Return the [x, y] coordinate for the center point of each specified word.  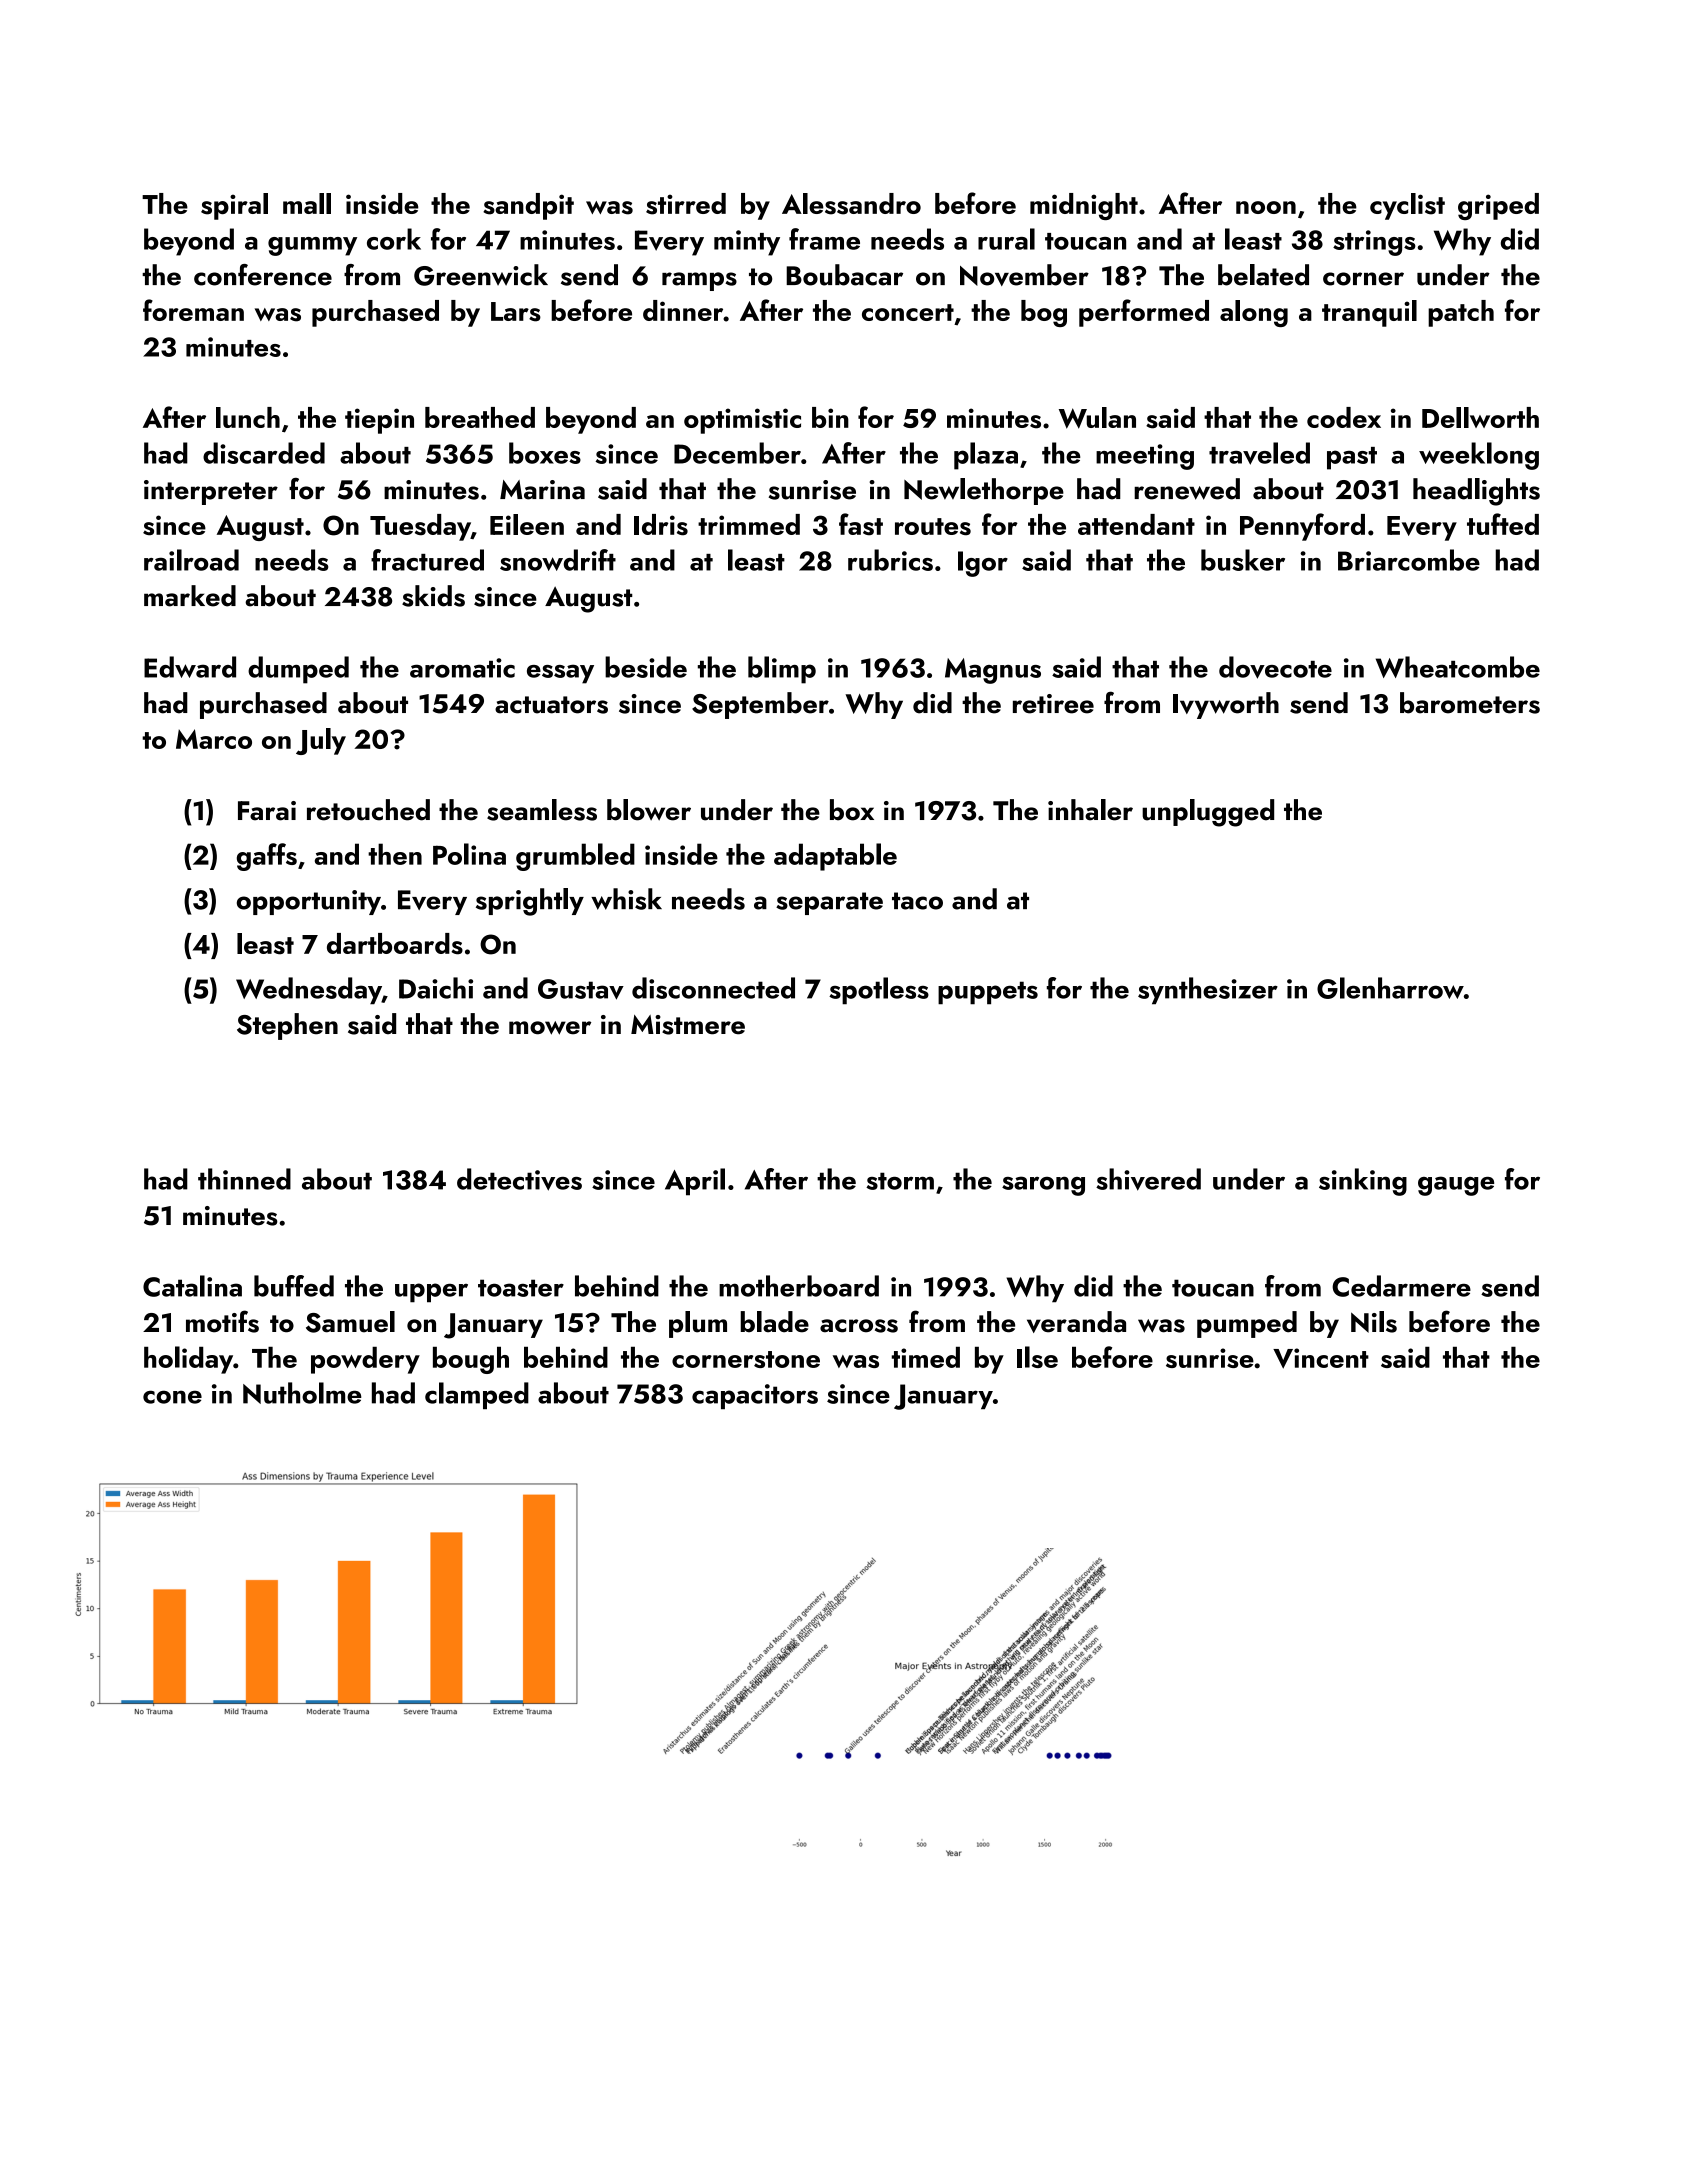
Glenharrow [1390, 988]
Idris [661, 525]
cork [394, 239]
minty [747, 243]
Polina [469, 854]
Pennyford [1302, 527]
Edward [190, 667]
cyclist [1407, 206]
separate [829, 903]
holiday [188, 1360]
